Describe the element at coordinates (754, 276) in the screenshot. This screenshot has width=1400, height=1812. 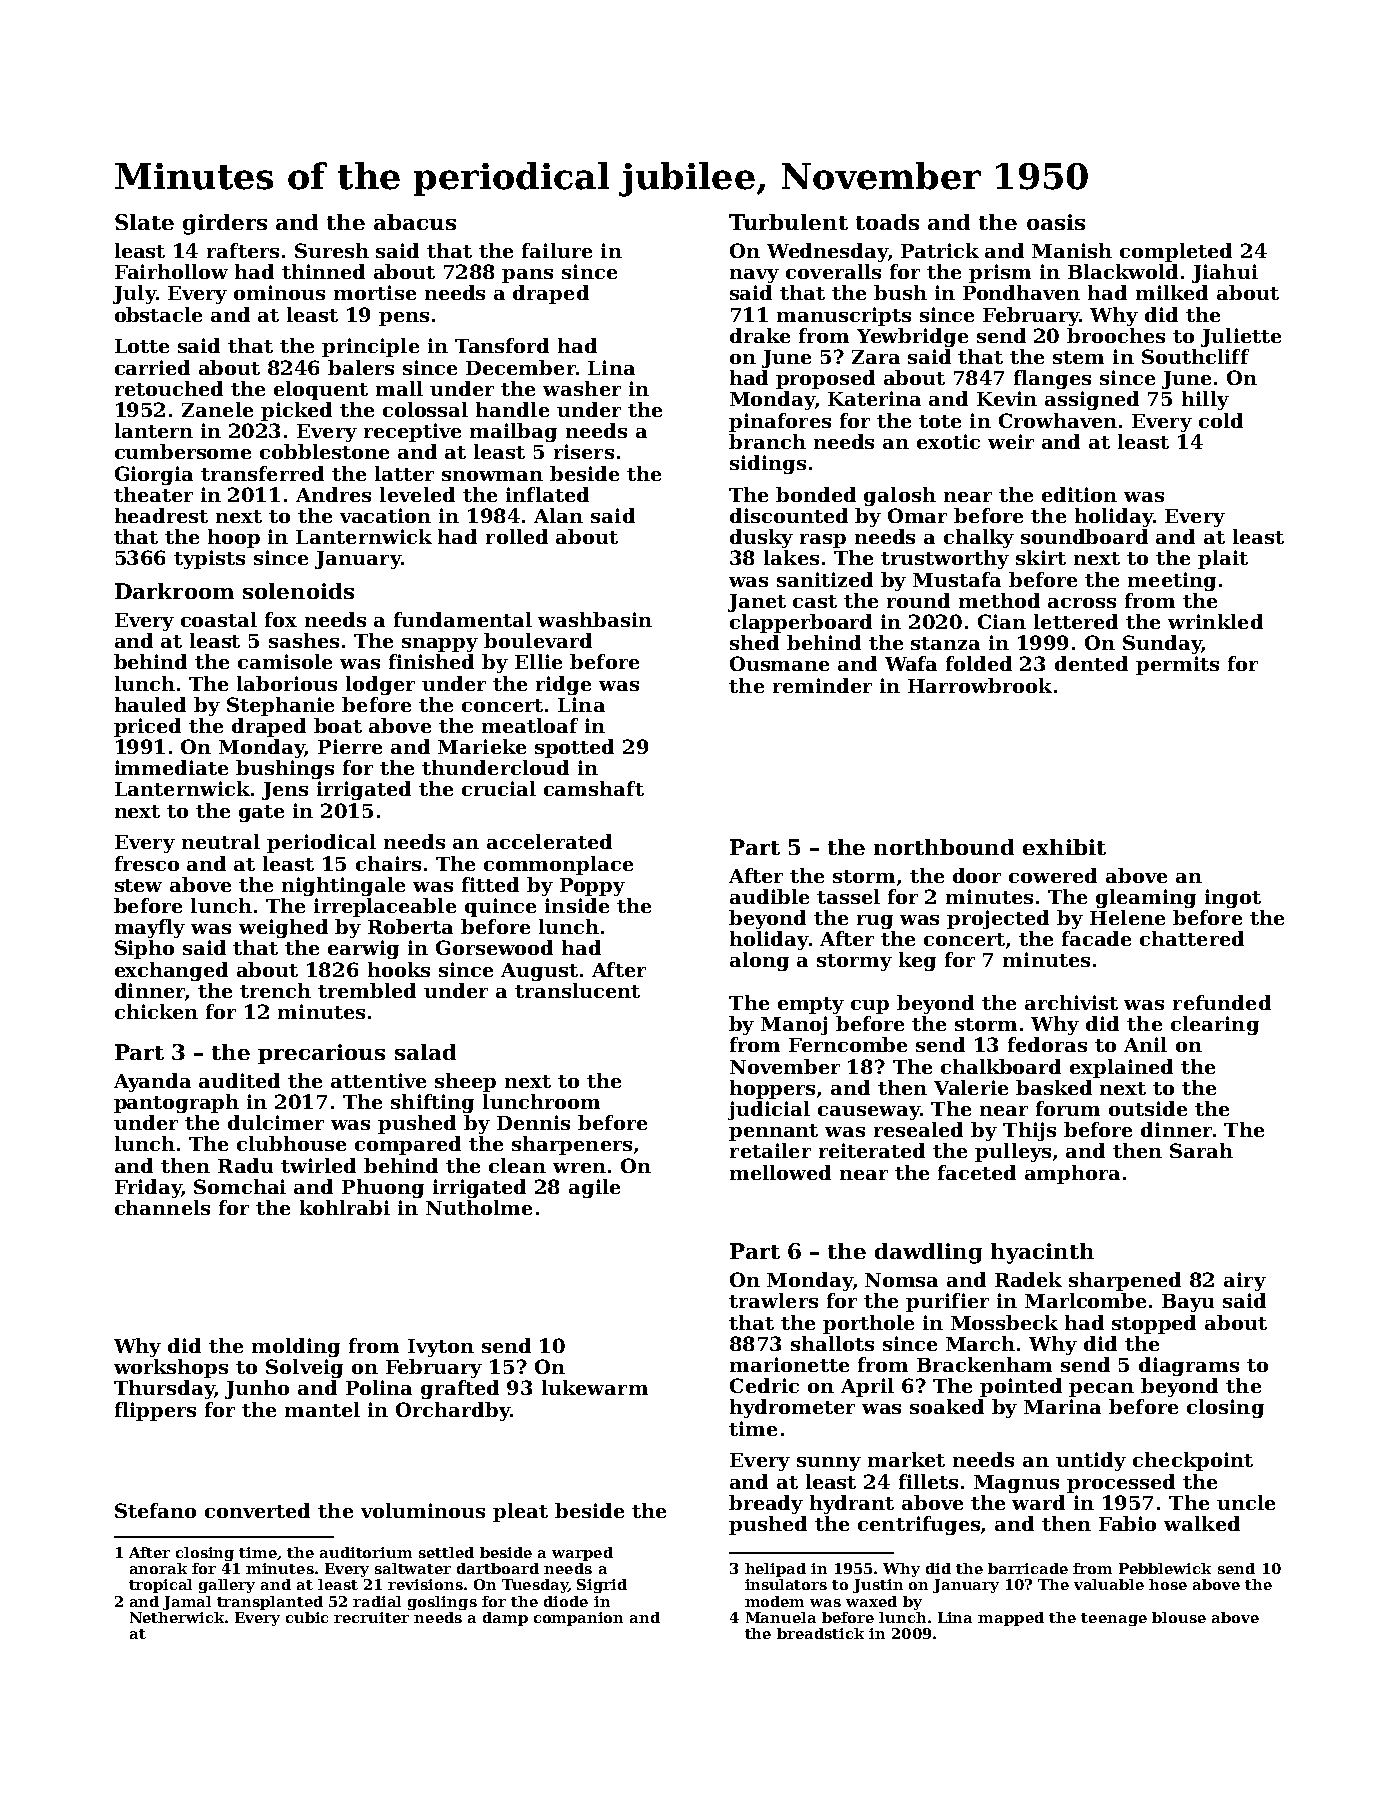
I see `navy` at that location.
